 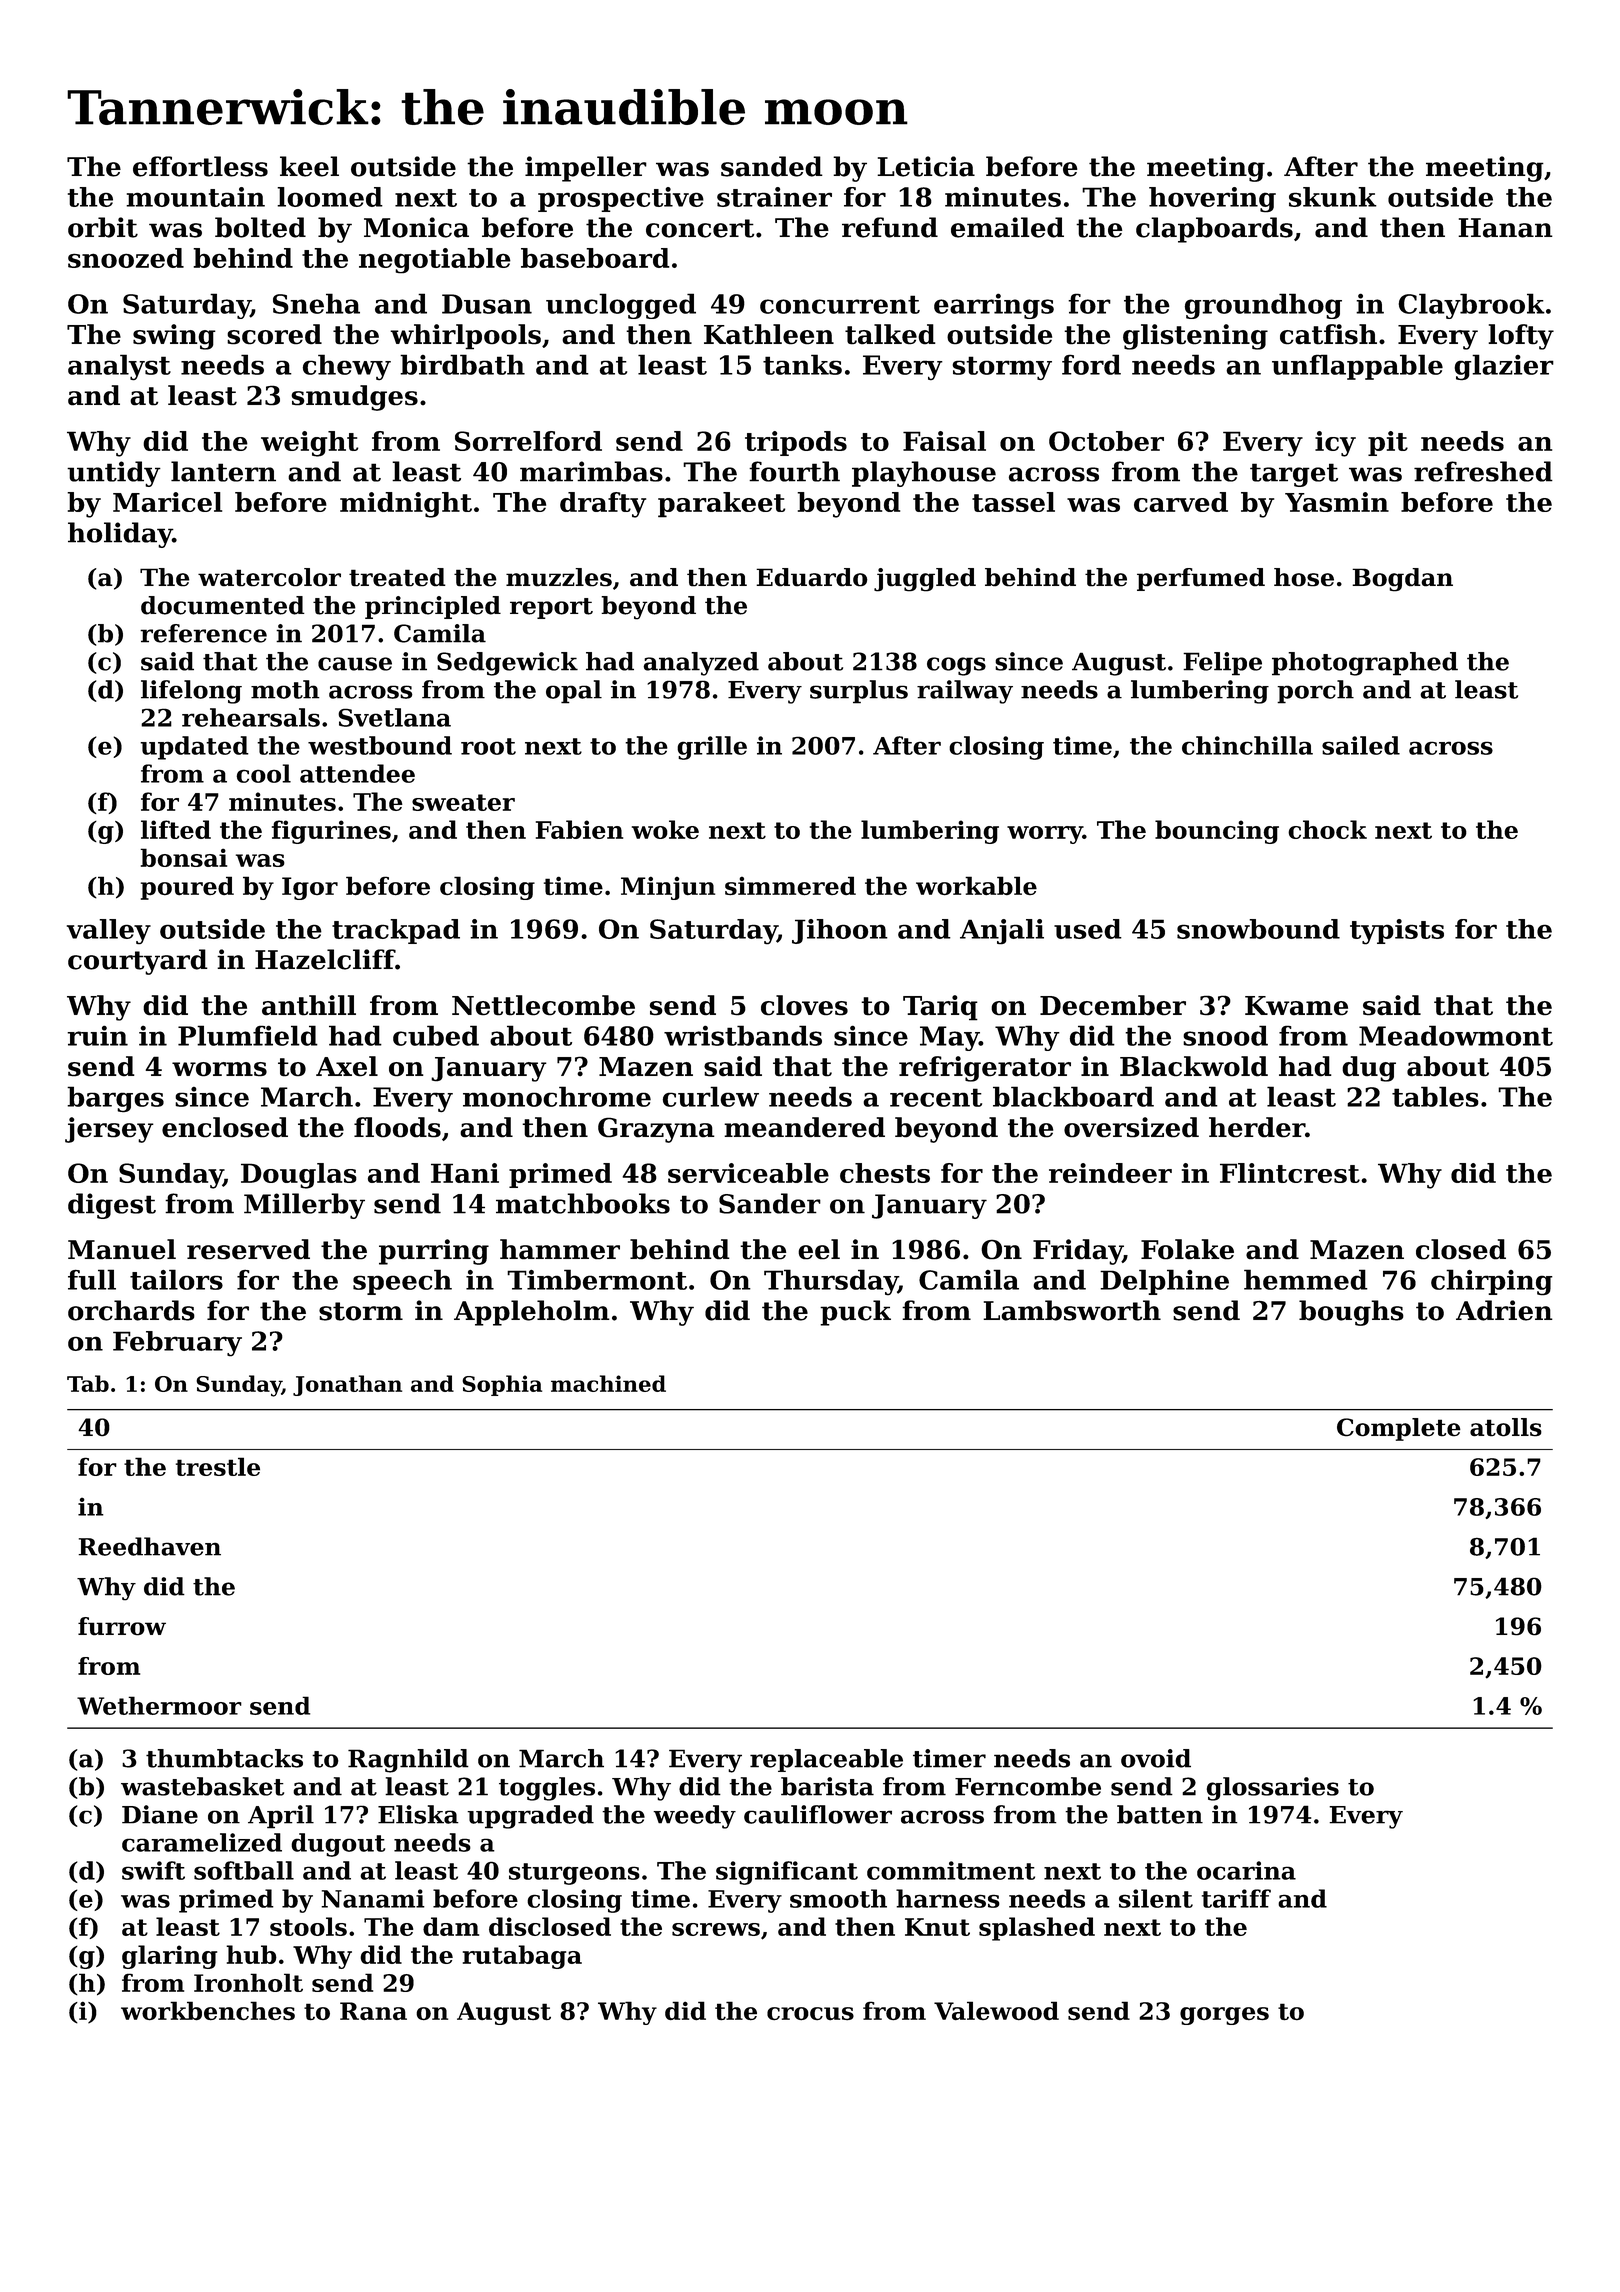 I want to click on Meadowmont, so click(x=1456, y=1035).
